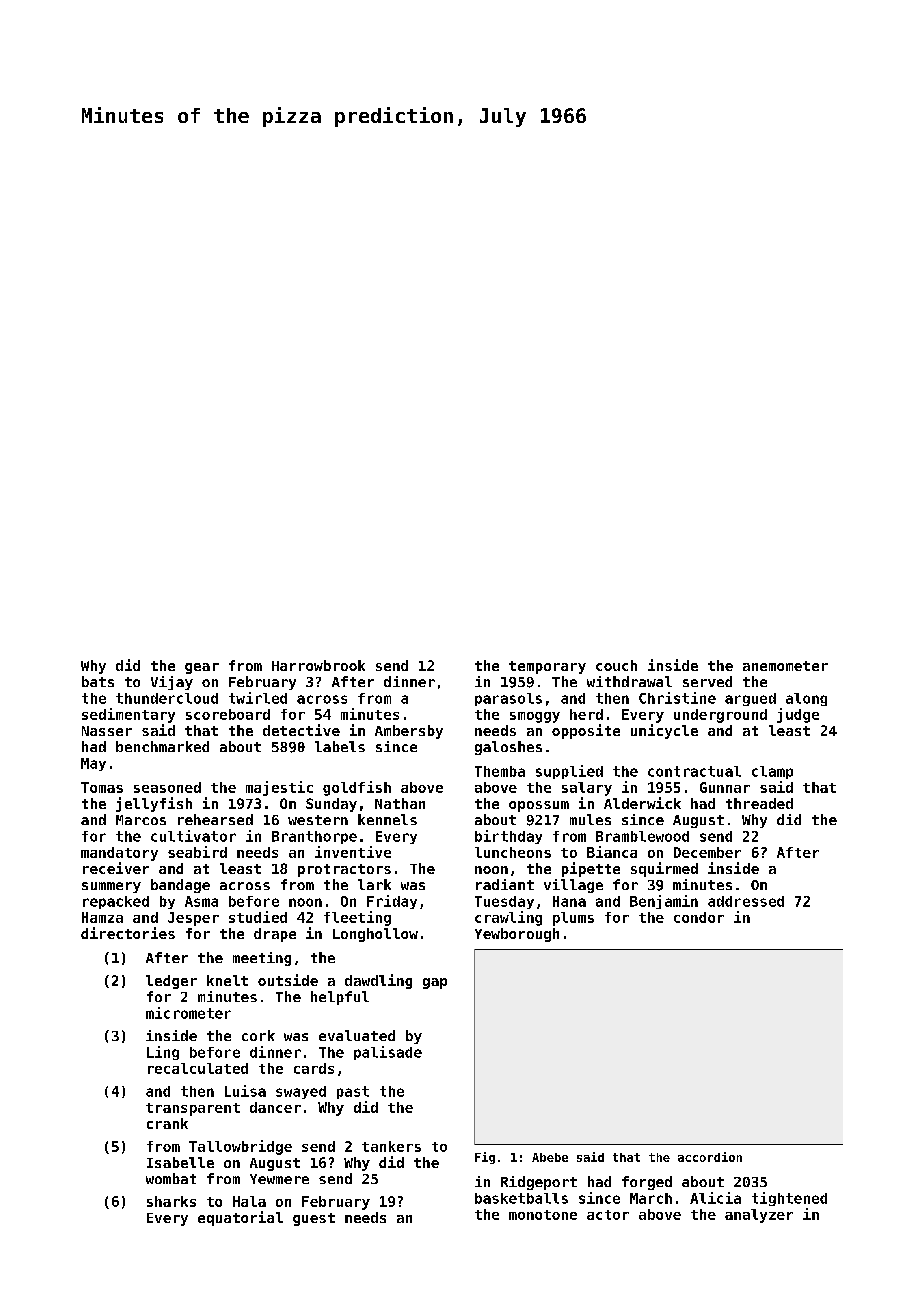 This page has height=1308, width=924. I want to click on salary, so click(587, 789).
